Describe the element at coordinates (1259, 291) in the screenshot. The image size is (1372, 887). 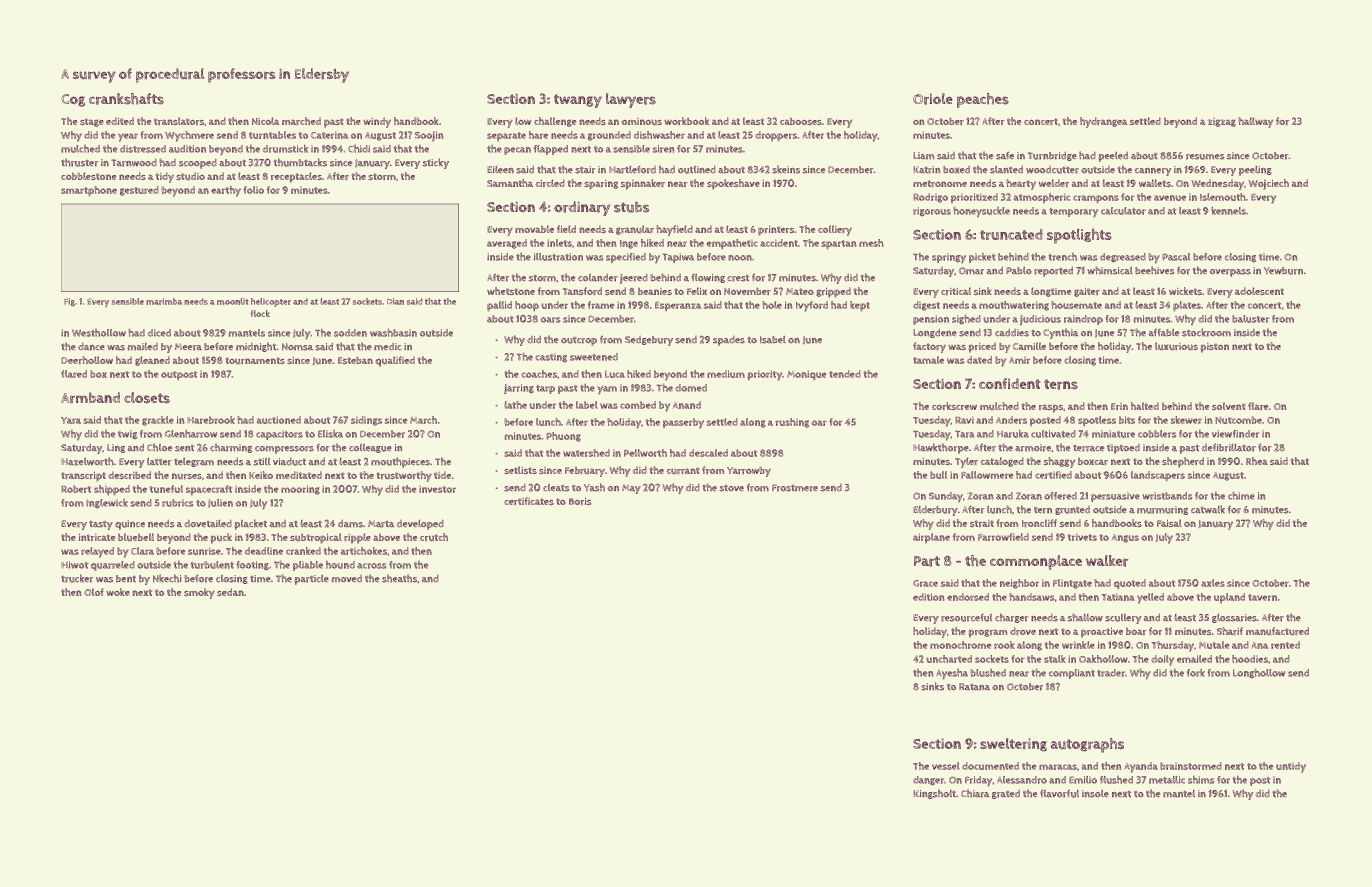
I see `adolescent` at that location.
